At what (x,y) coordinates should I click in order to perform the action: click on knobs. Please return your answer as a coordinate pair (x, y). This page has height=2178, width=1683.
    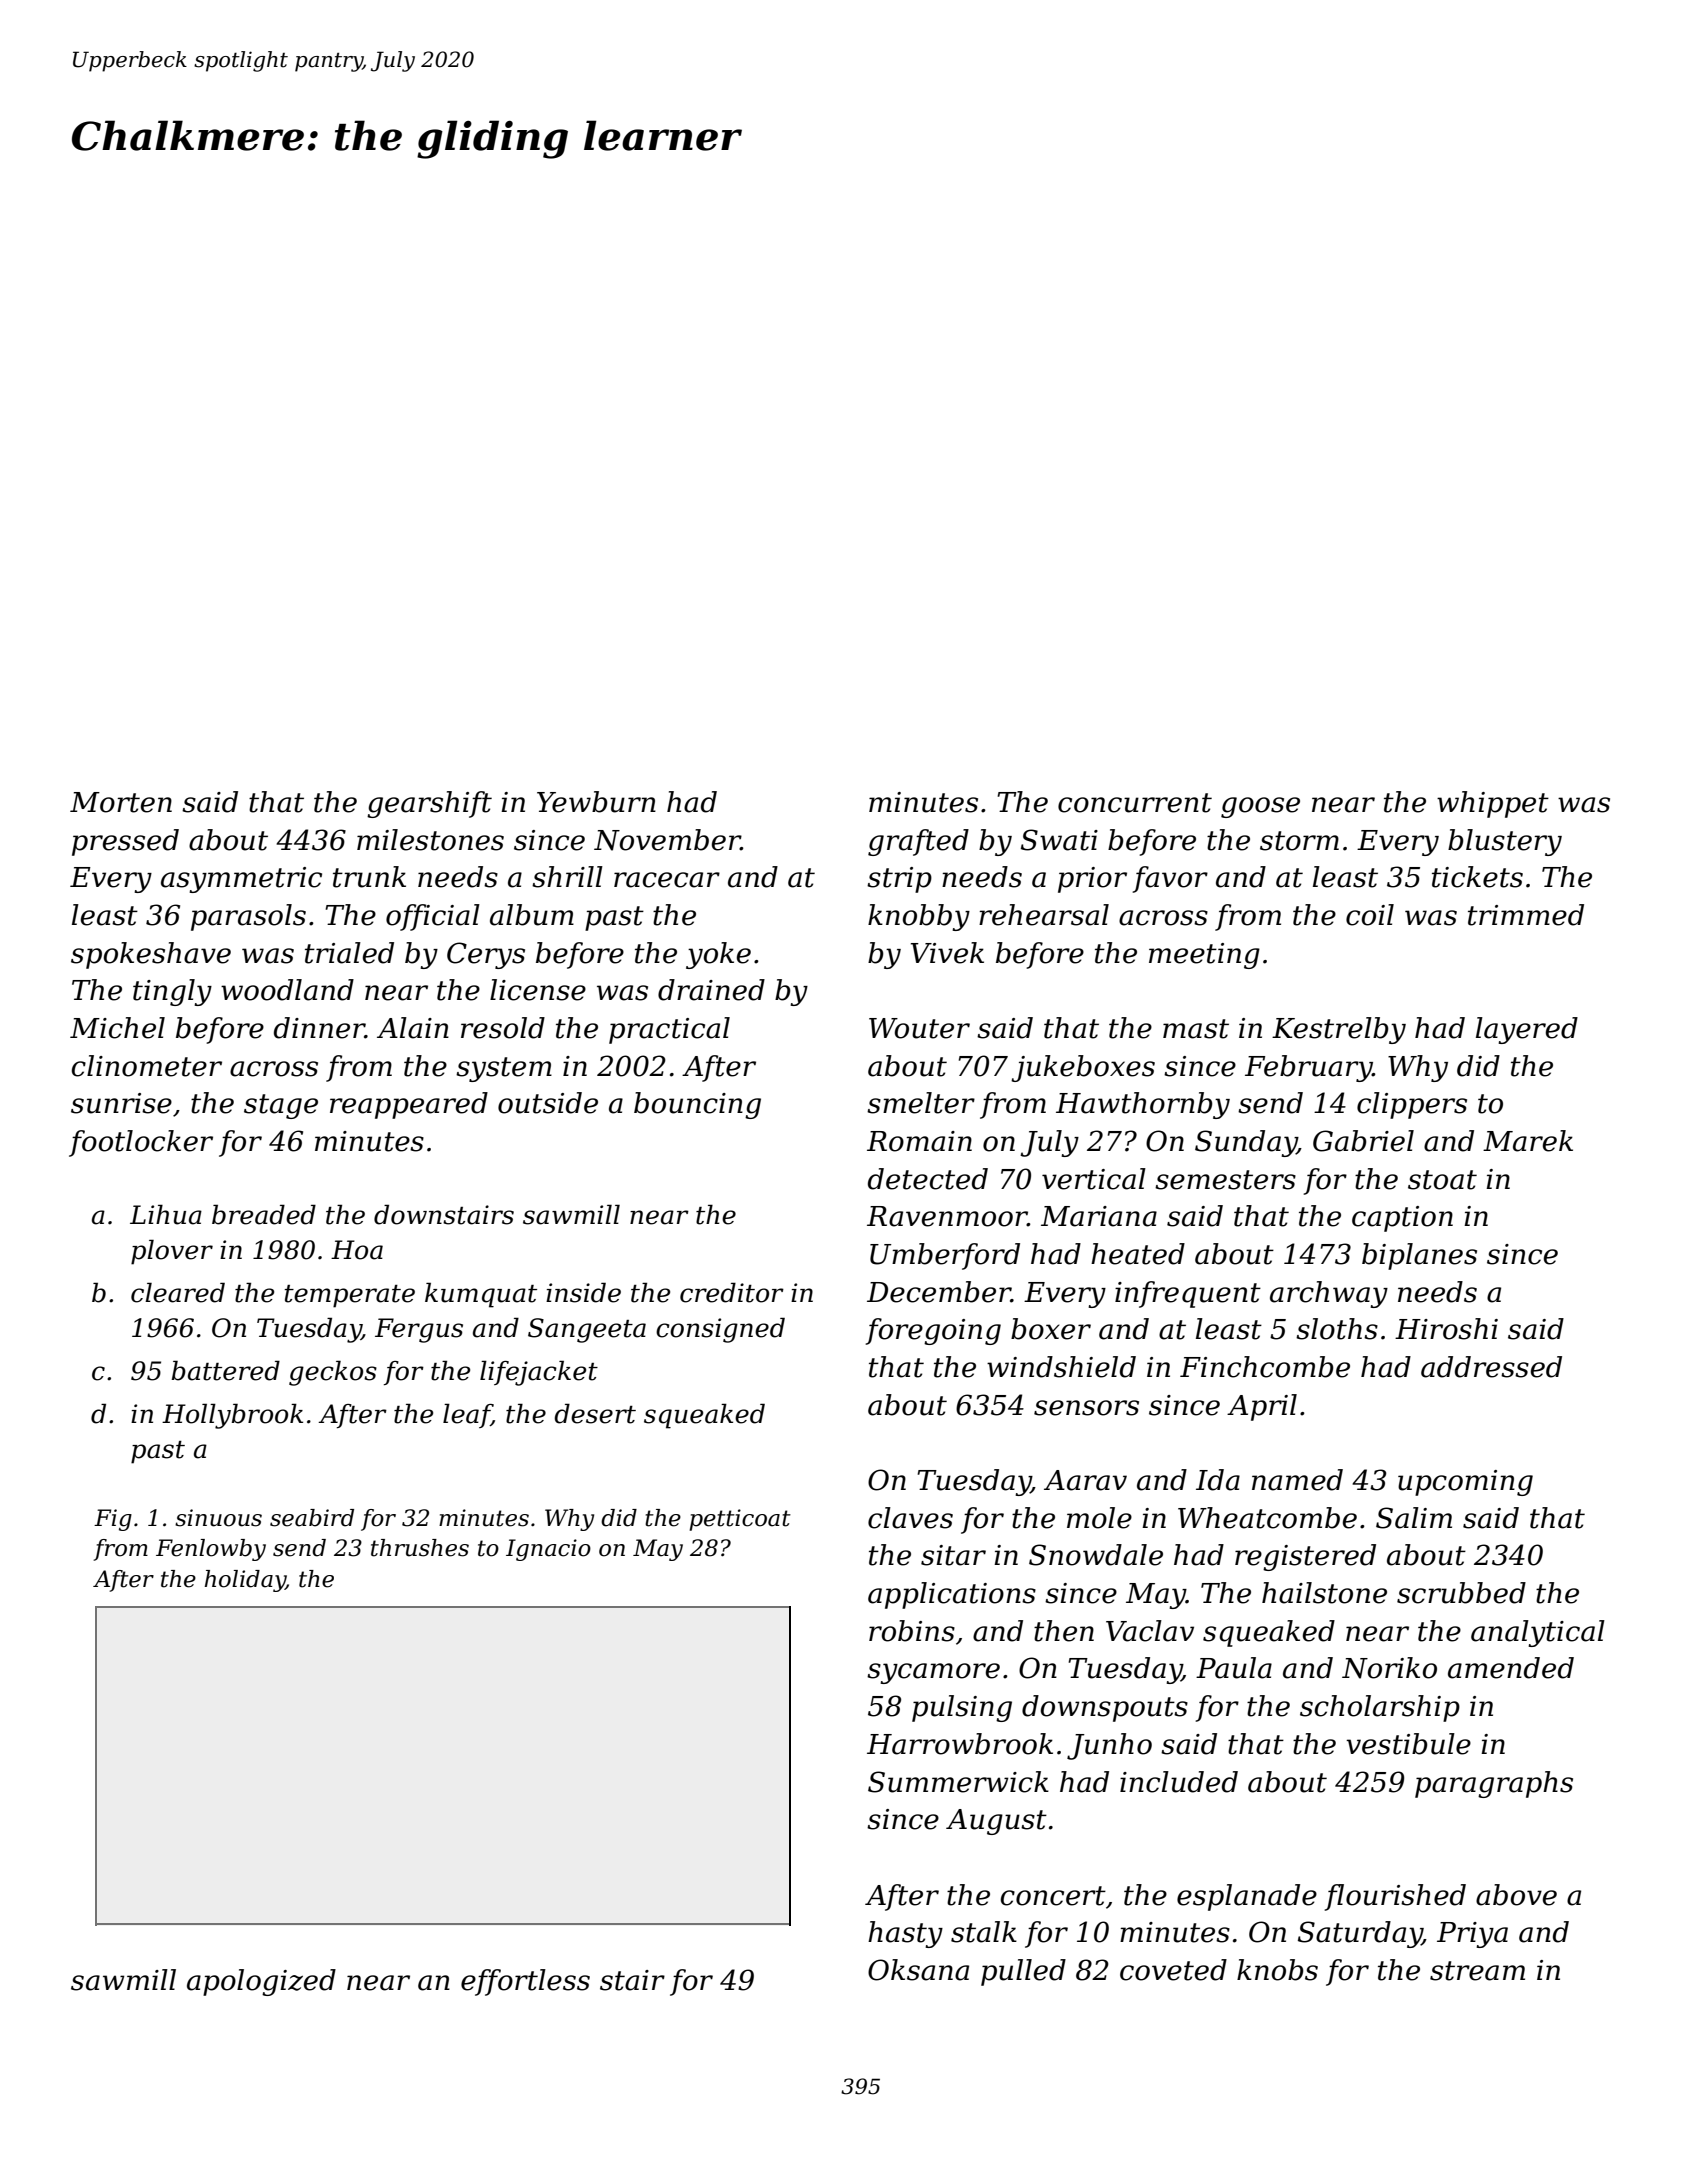
    Looking at the image, I should click on (1277, 1970).
